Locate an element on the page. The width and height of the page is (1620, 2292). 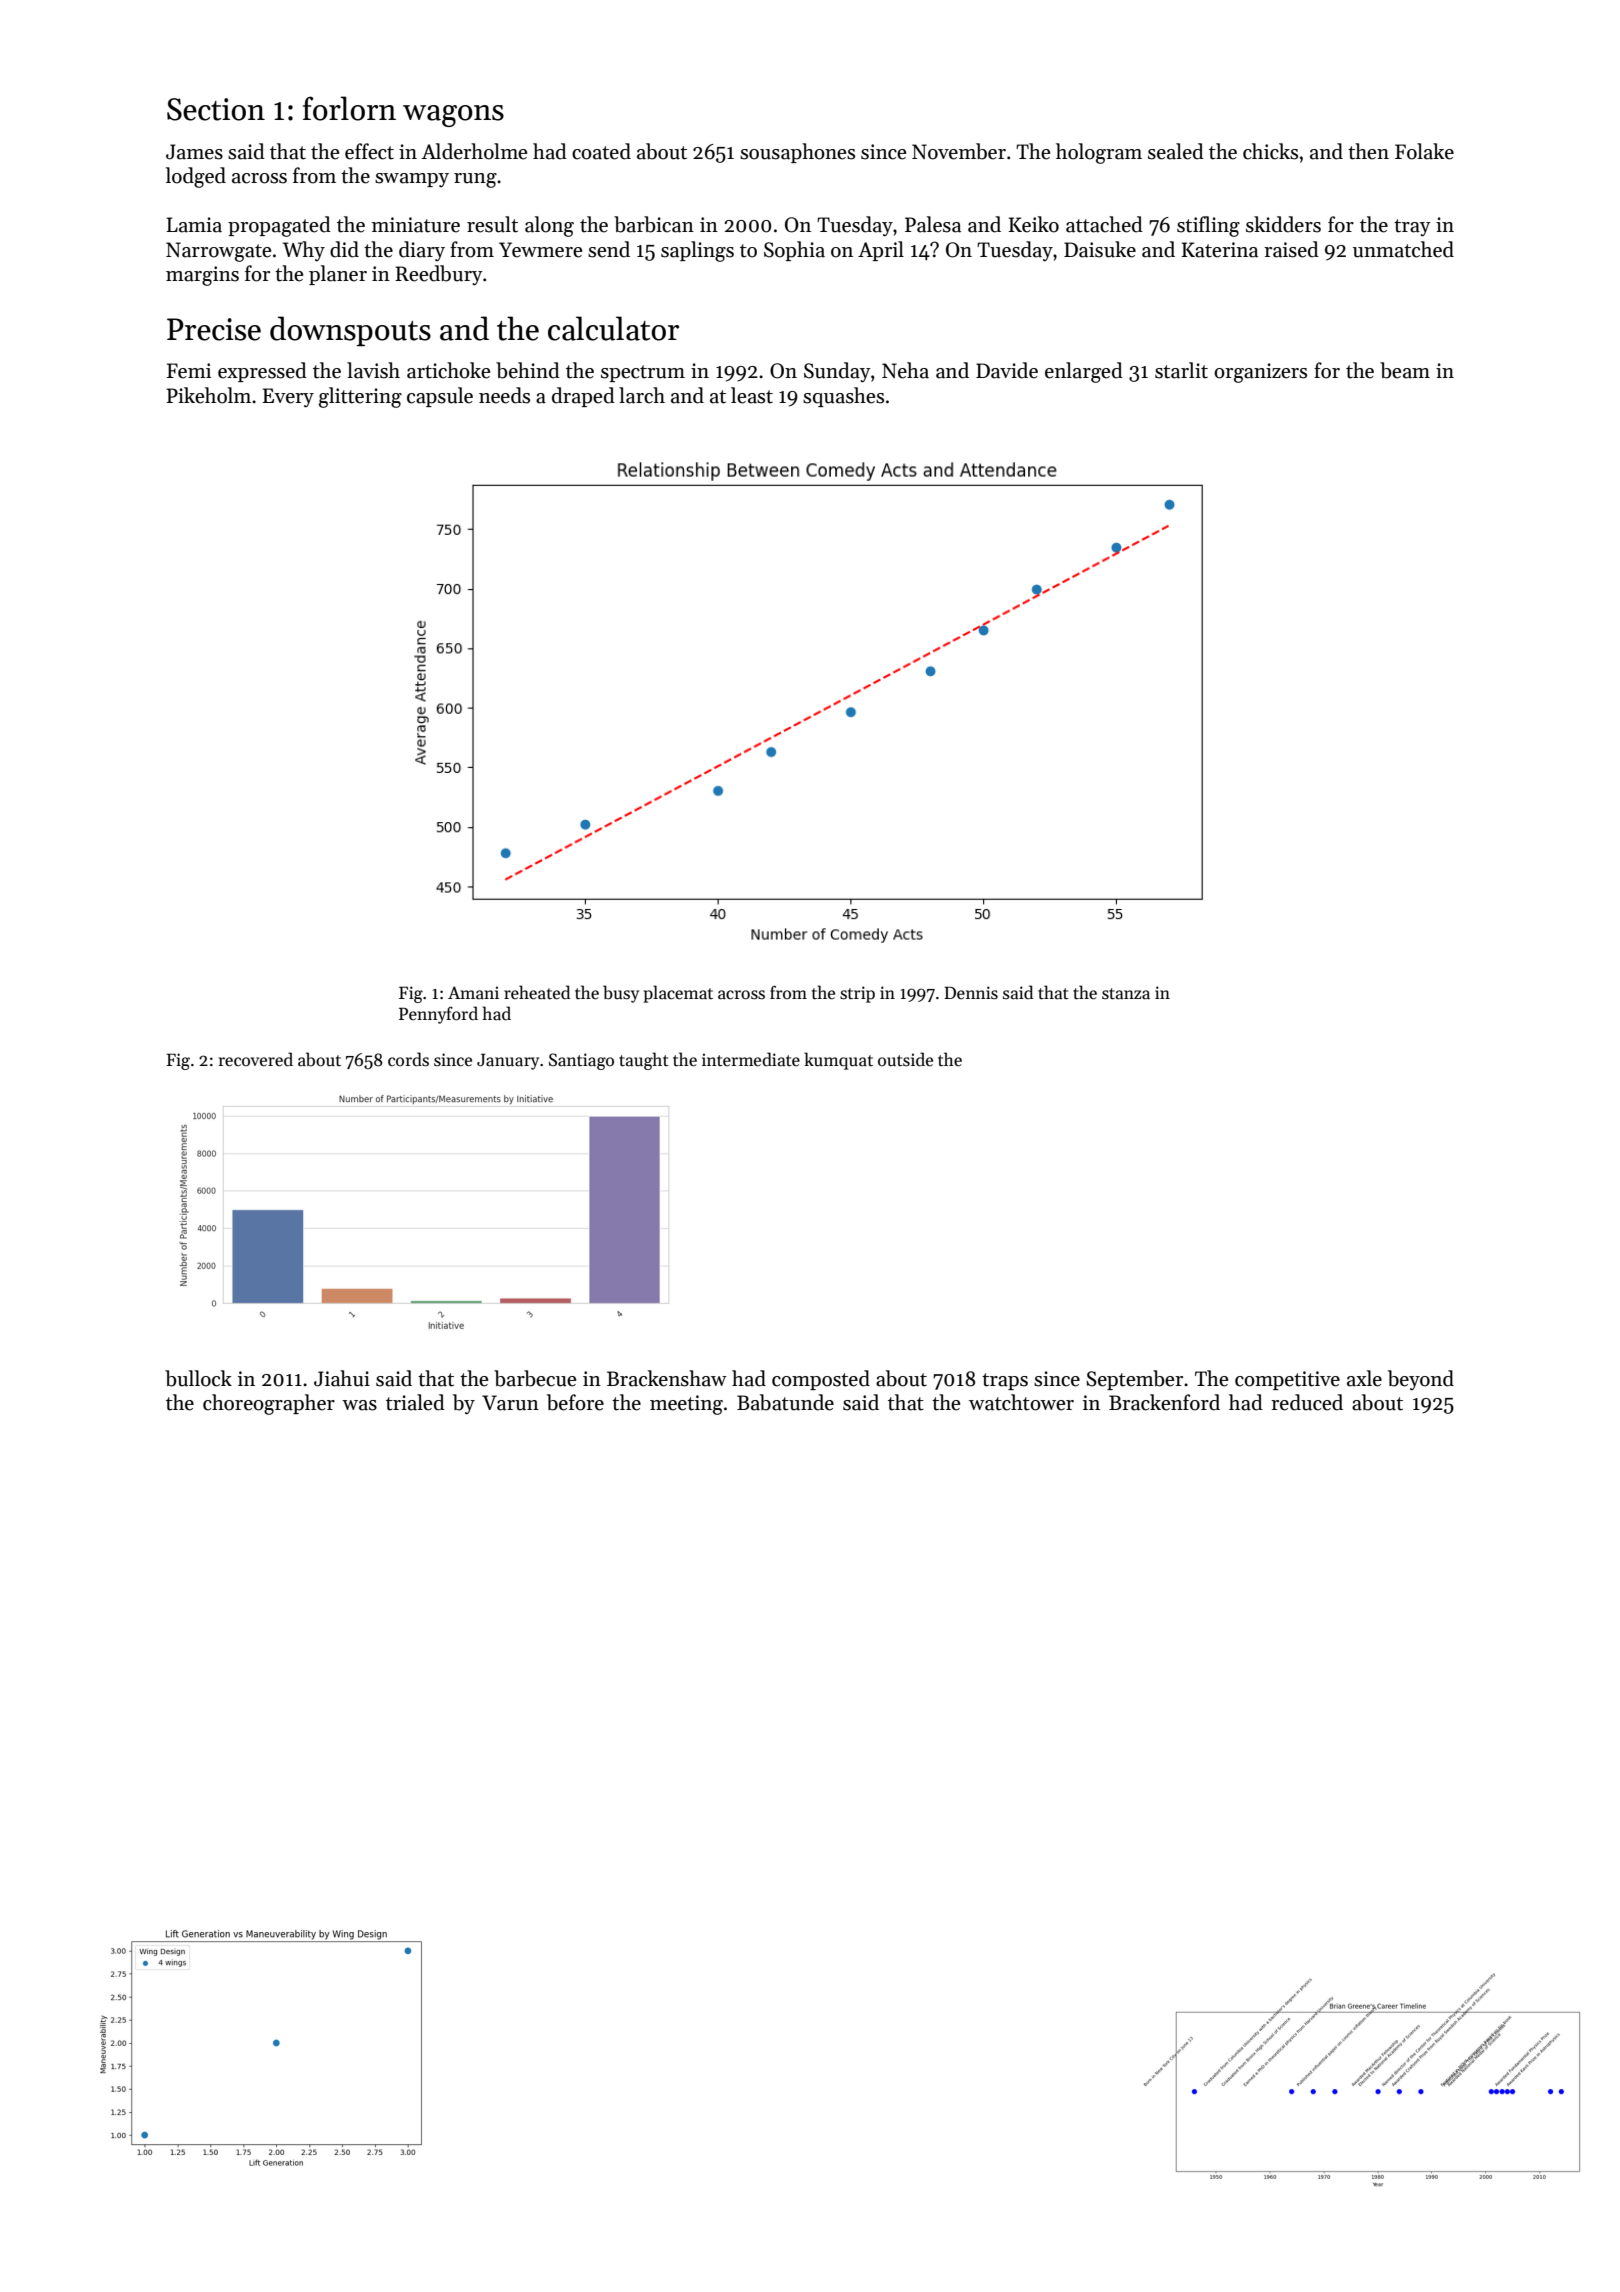
glittering is located at coordinates (360, 397).
